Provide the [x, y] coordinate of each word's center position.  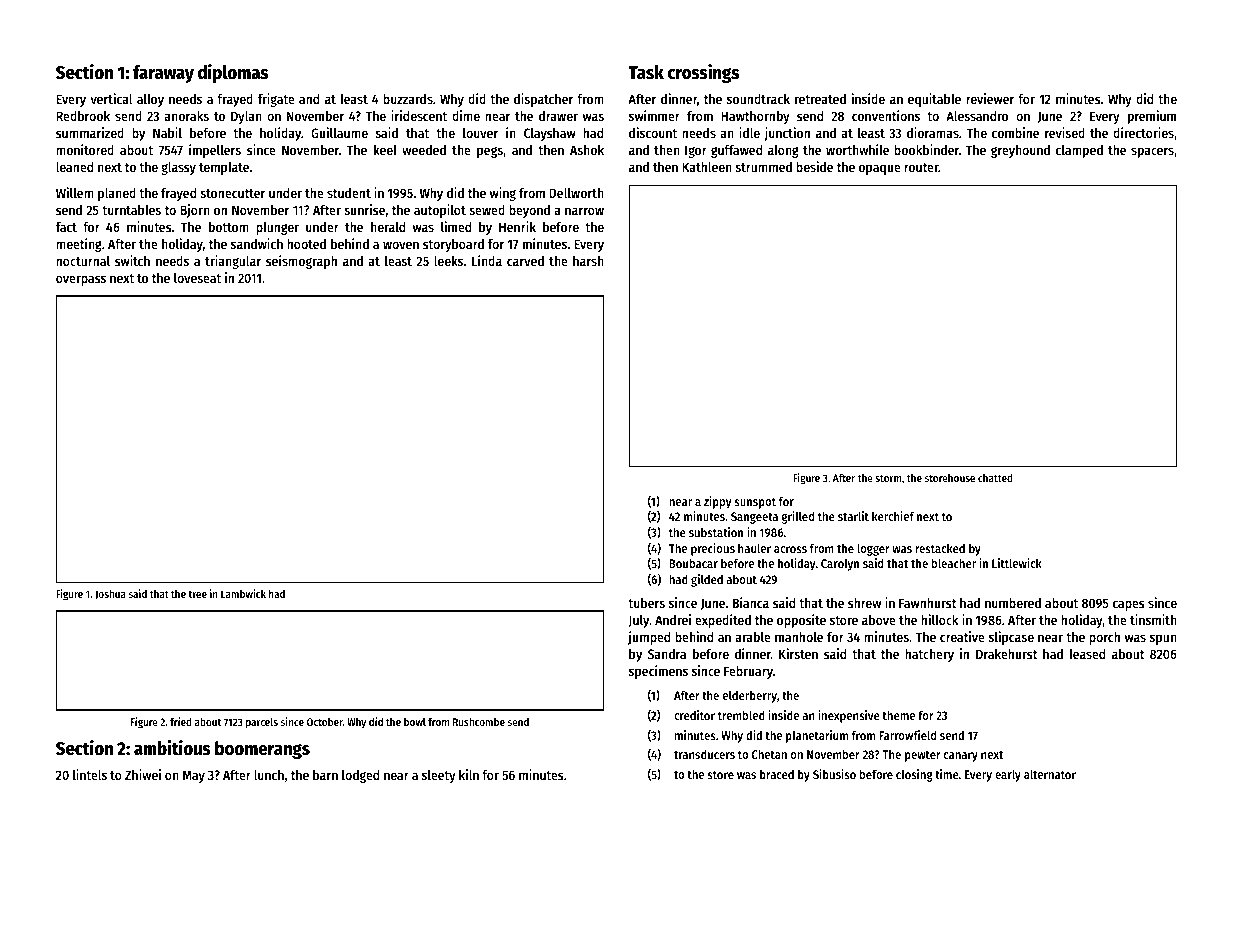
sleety [439, 776]
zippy [718, 502]
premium [1152, 117]
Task [646, 72]
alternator [1050, 774]
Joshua [110, 595]
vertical [111, 98]
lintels [90, 774]
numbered [1013, 603]
